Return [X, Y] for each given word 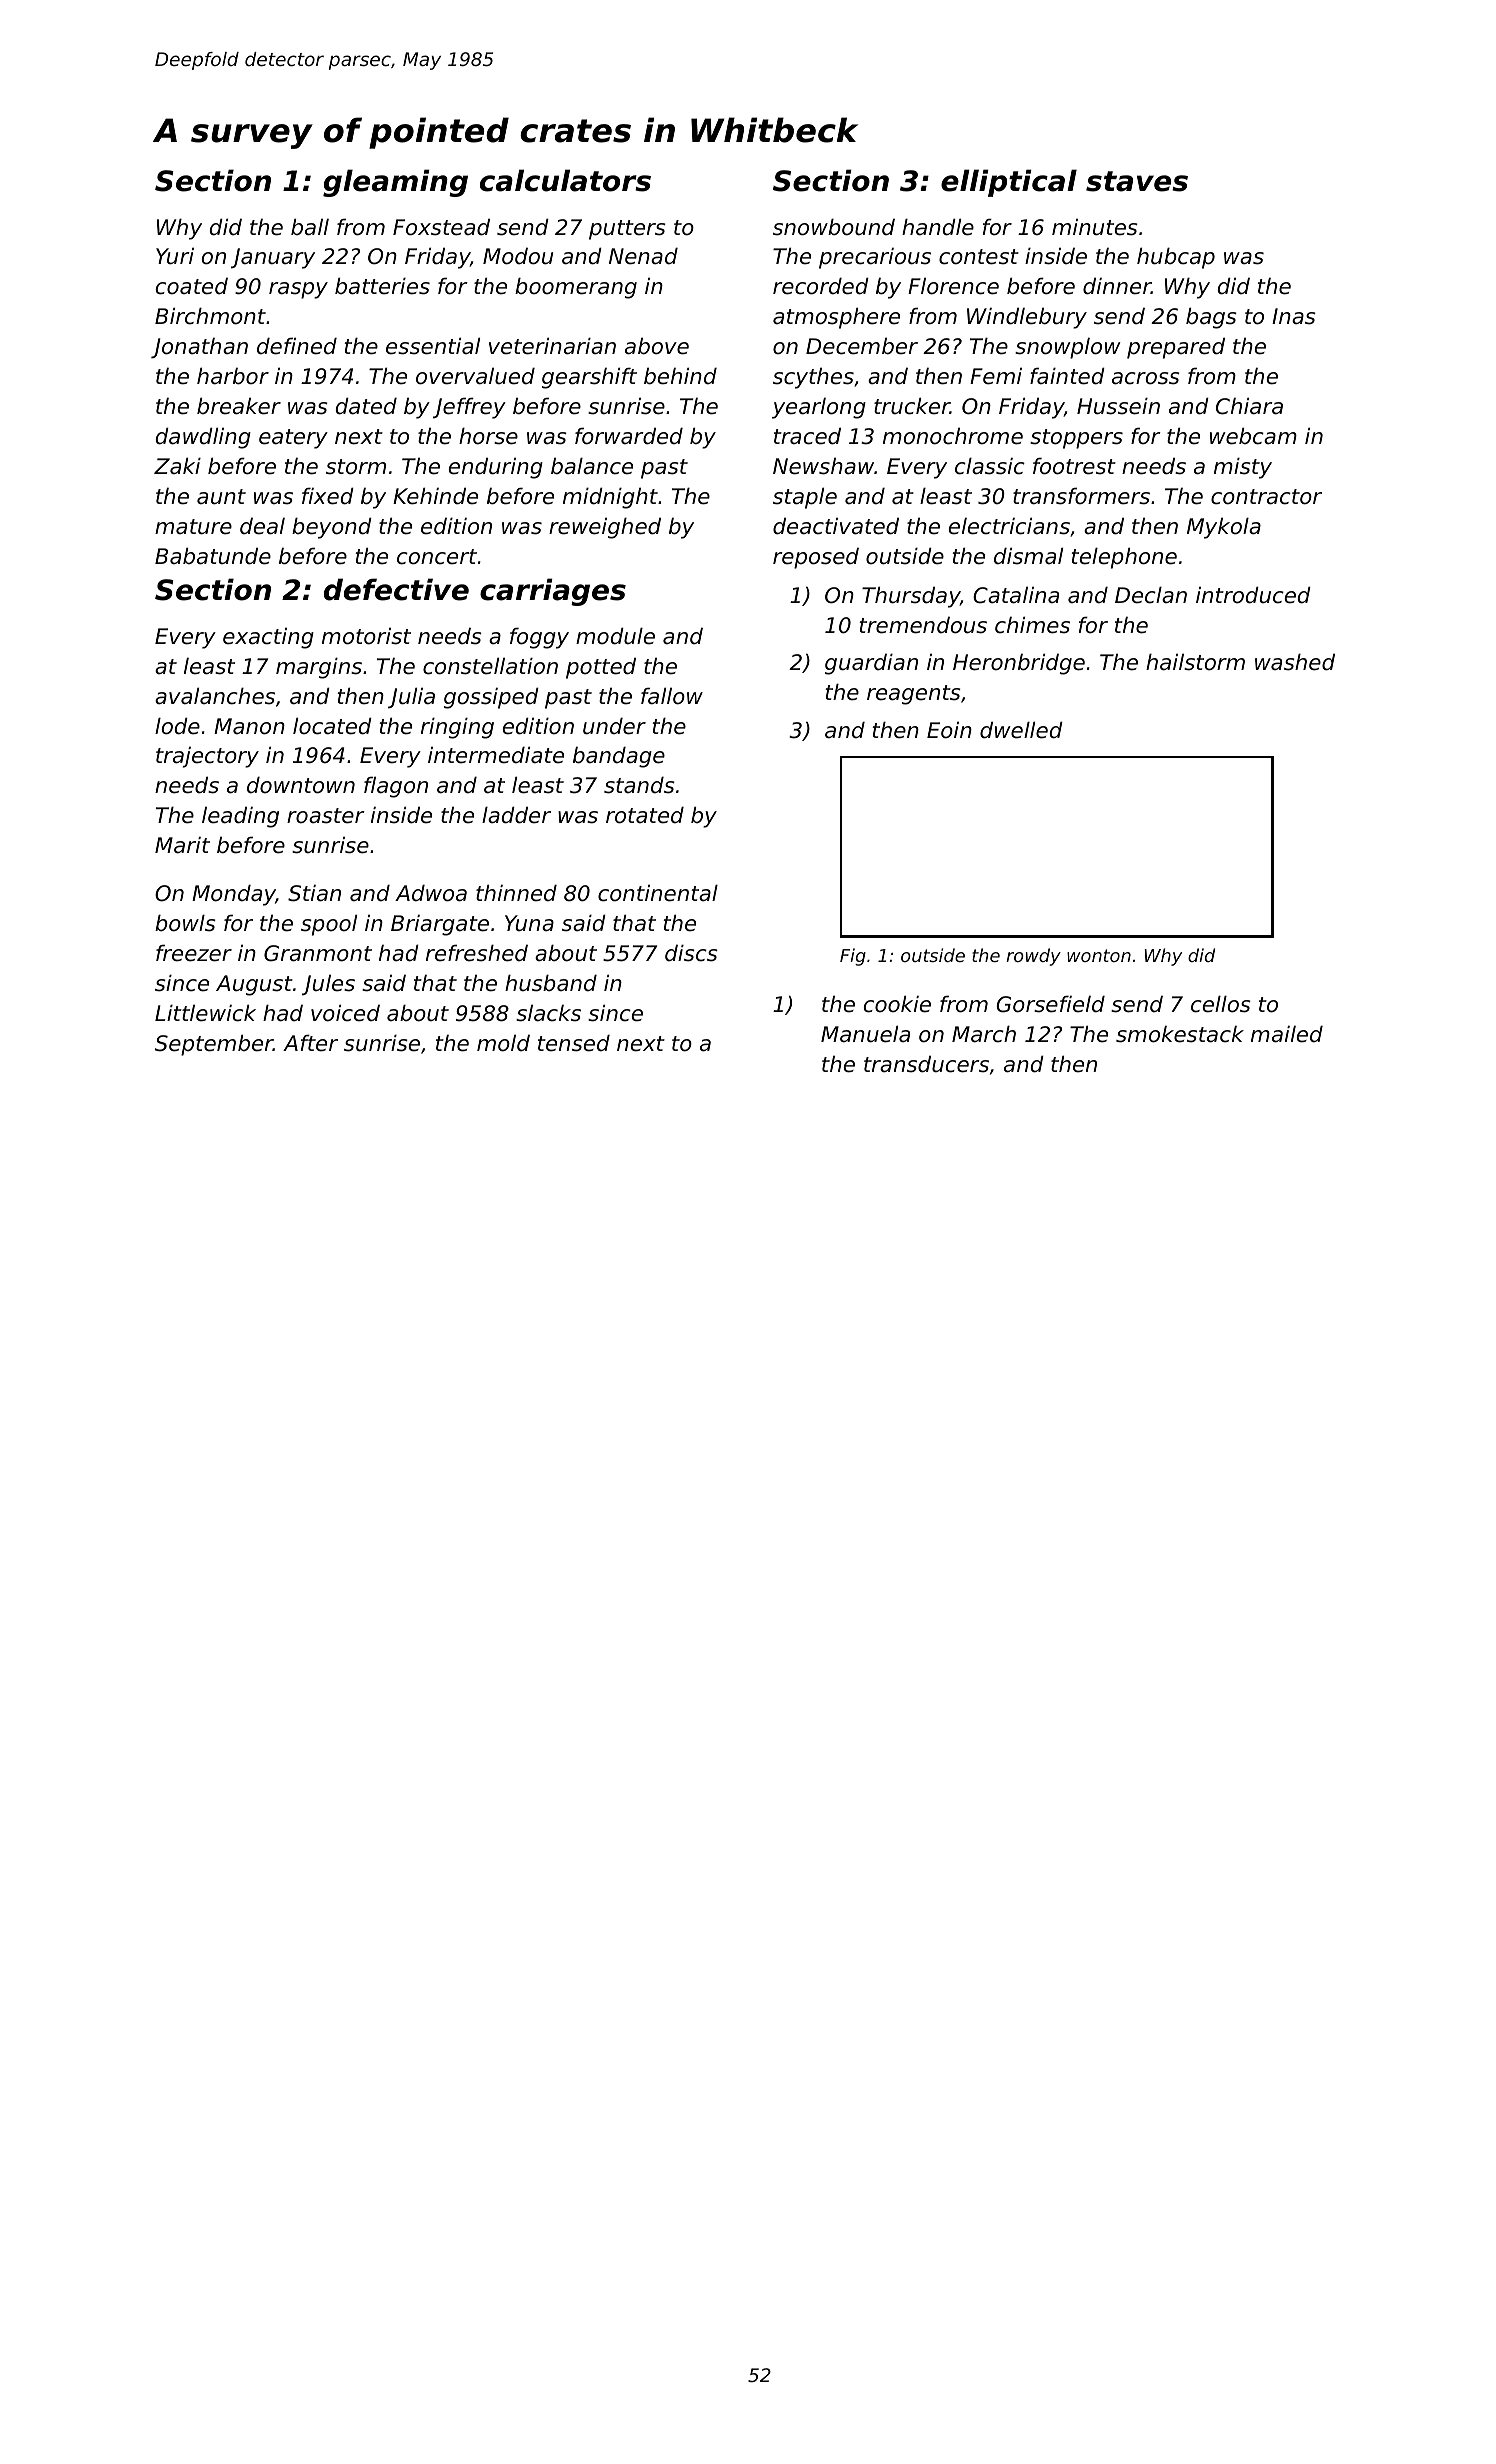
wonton [1099, 955]
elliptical [1009, 183]
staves [1137, 181]
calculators [565, 180]
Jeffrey [469, 408]
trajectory [207, 757]
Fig [853, 957]
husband [551, 983]
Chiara [1249, 406]
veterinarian [552, 346]
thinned [516, 893]
